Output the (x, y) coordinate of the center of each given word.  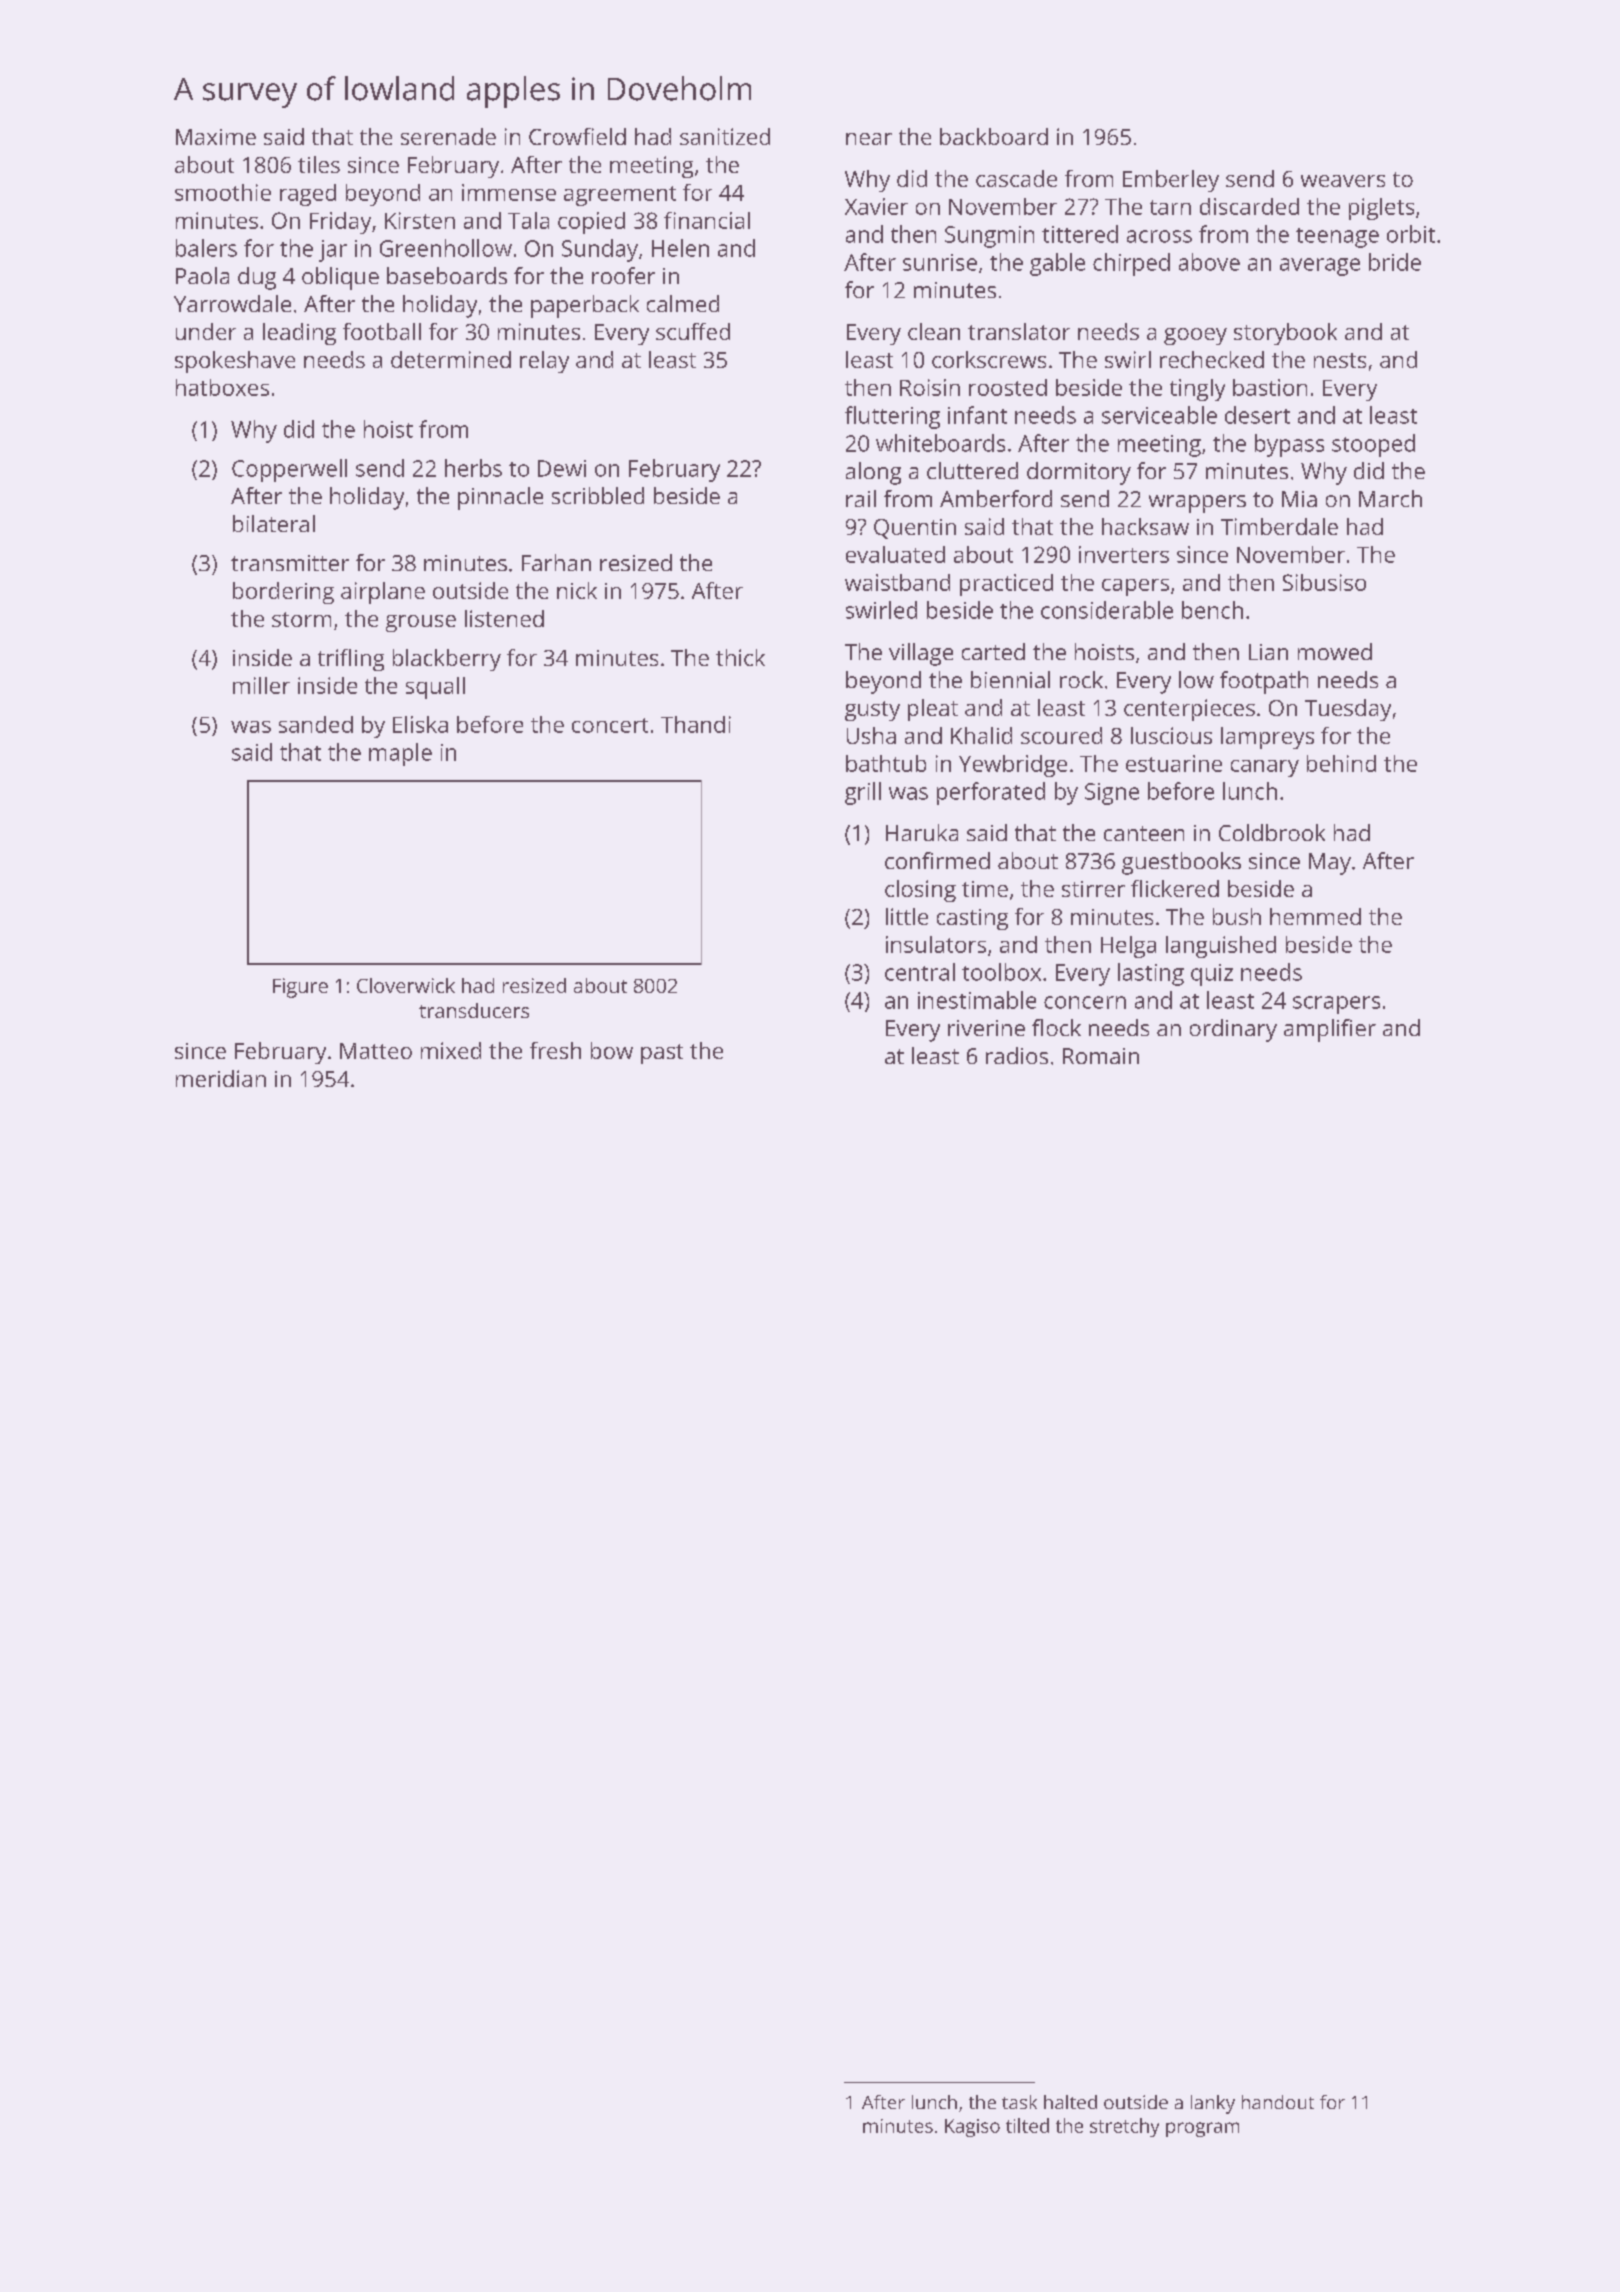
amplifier (1330, 1030)
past (662, 1054)
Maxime (216, 137)
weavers (1343, 181)
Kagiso (972, 2128)
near (869, 139)
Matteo (376, 1051)
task (1019, 2102)
